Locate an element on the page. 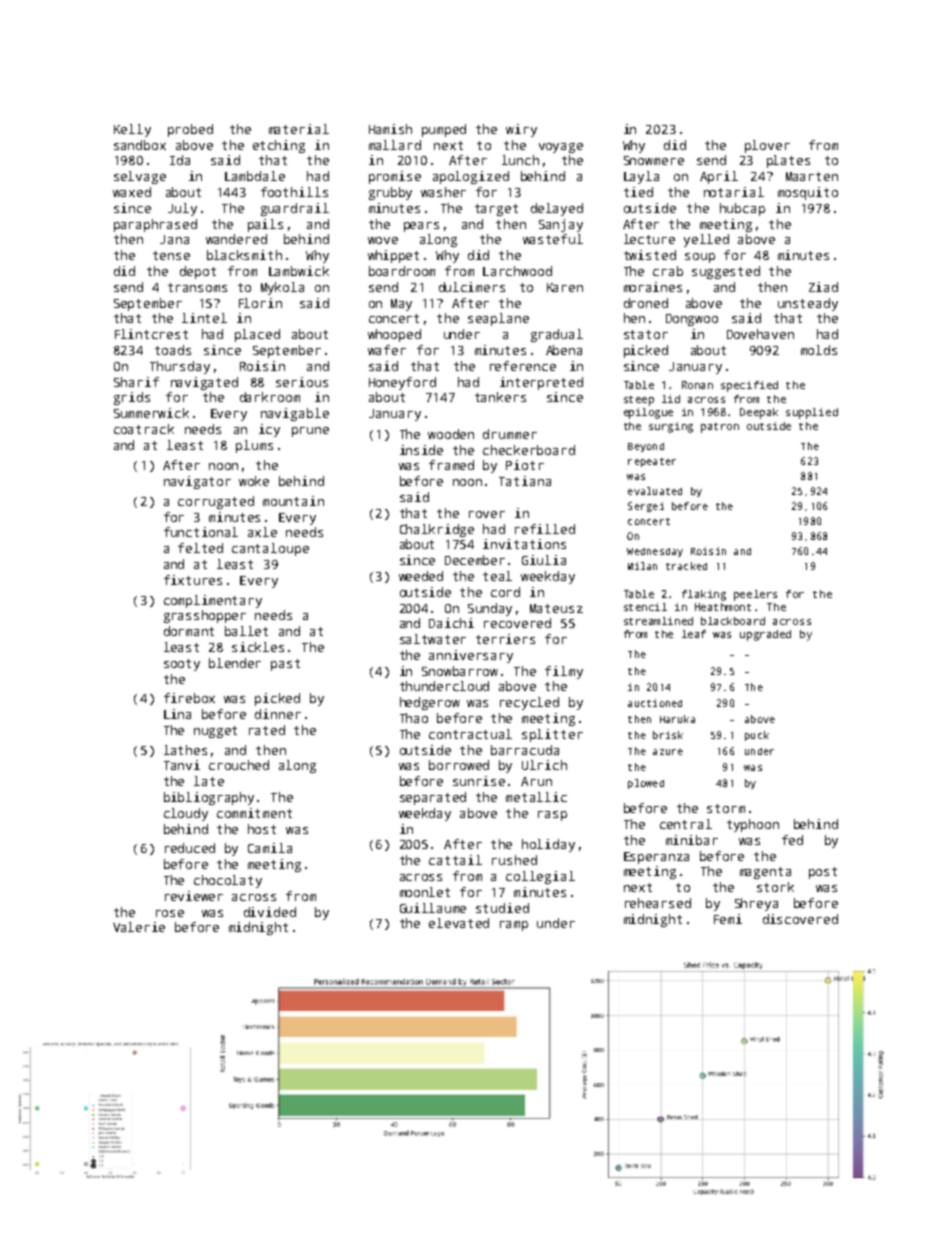  Heathmont is located at coordinates (723, 607).
